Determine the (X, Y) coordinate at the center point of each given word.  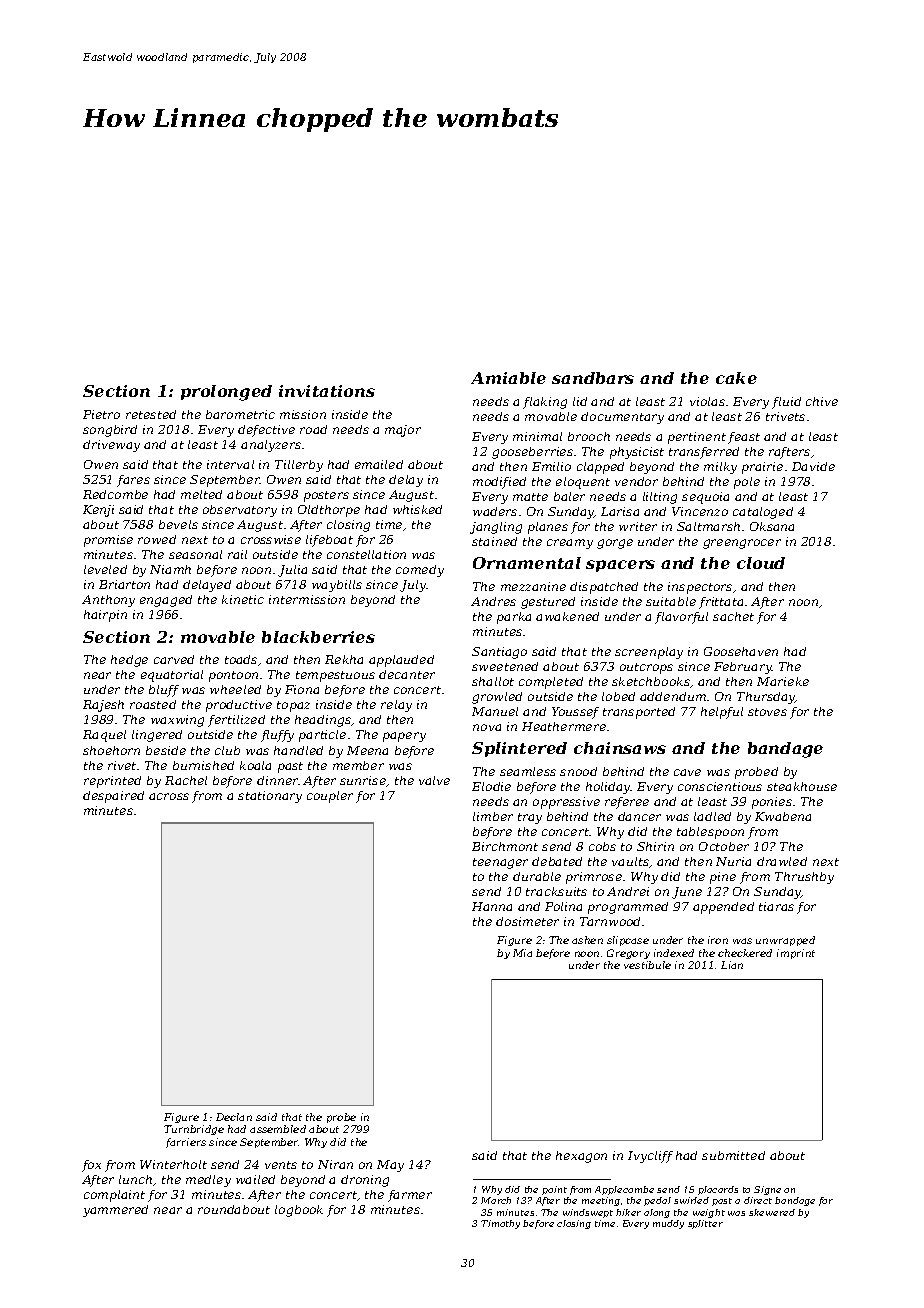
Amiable (508, 378)
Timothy (500, 1224)
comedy (420, 571)
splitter (705, 1224)
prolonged (226, 393)
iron (718, 940)
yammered (115, 1211)
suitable (671, 601)
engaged (166, 601)
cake (736, 378)
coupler (330, 797)
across (169, 796)
